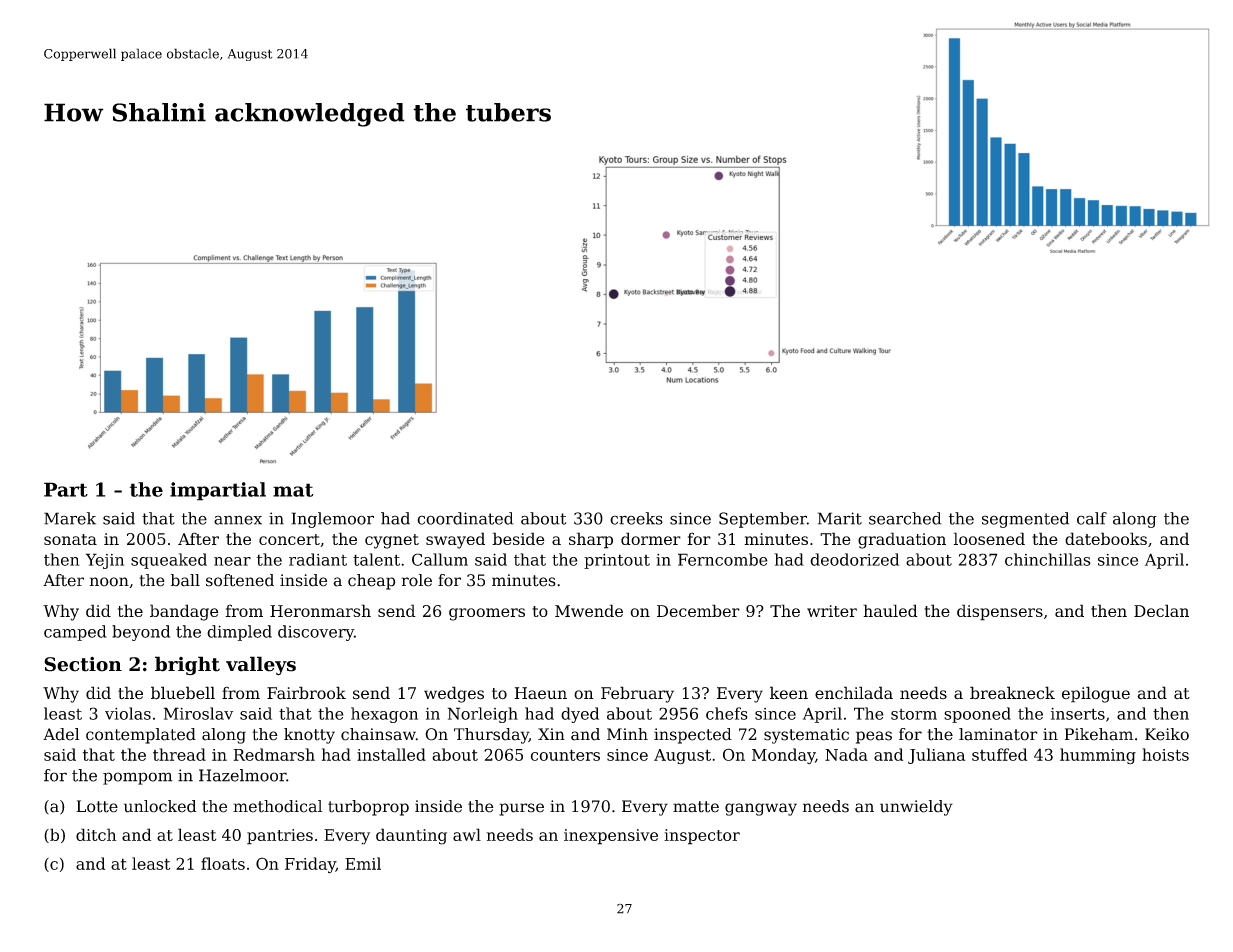 Image resolution: width=1233 pixels, height=952 pixels. What do you see at coordinates (1092, 518) in the screenshot?
I see `calf` at bounding box center [1092, 518].
